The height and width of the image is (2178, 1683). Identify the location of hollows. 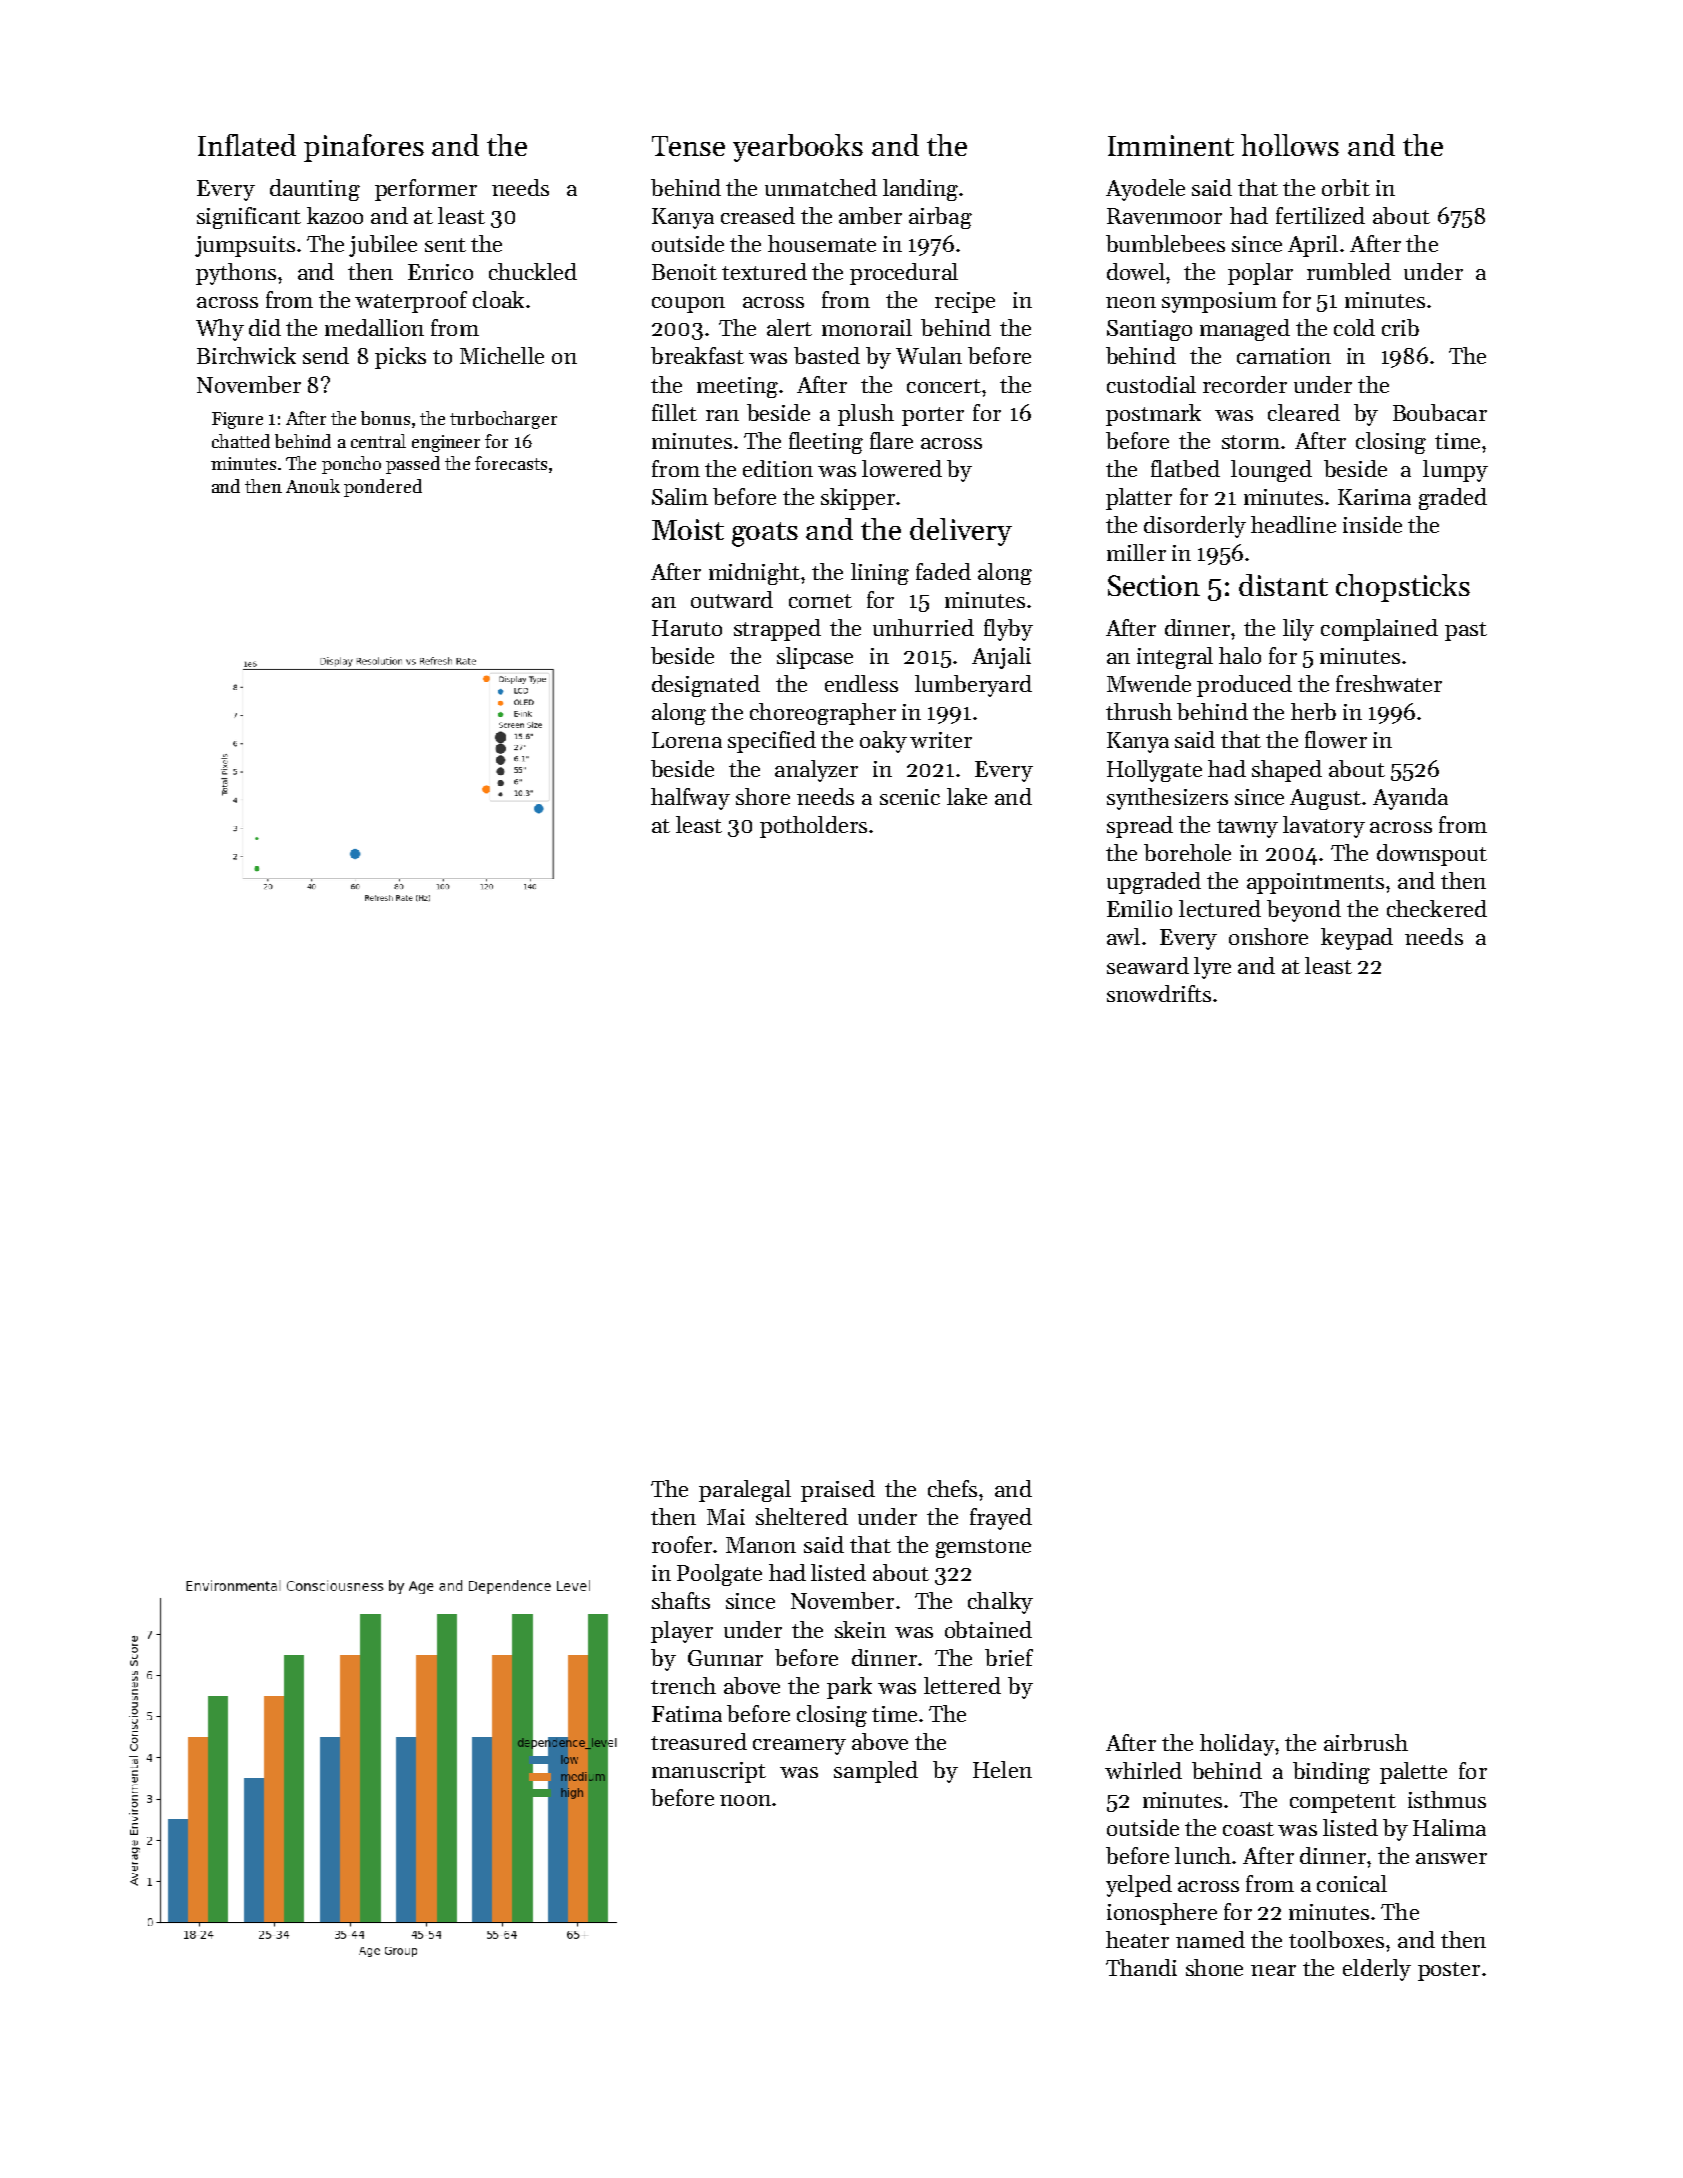
(1290, 145).
